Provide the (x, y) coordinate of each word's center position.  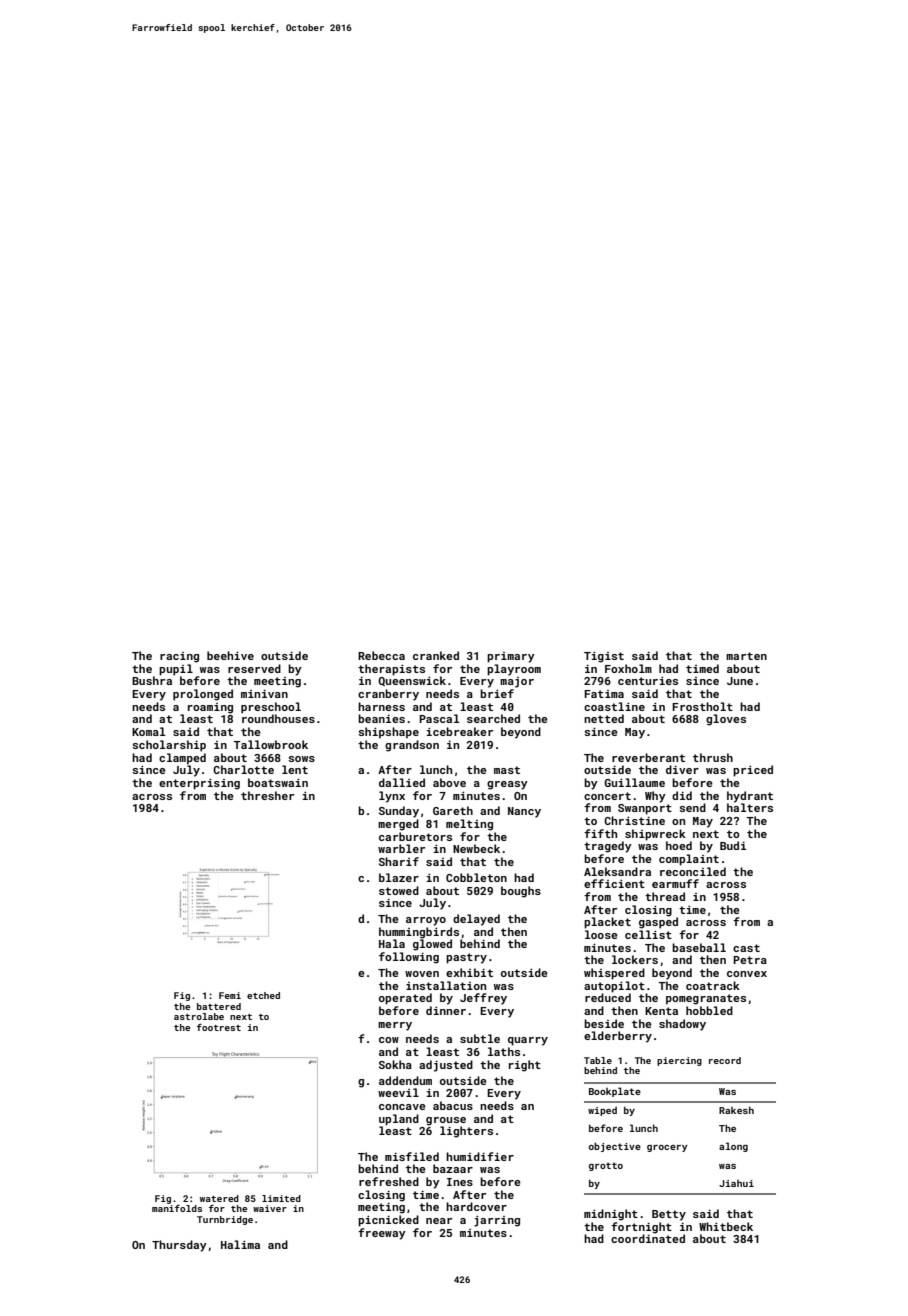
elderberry (618, 1037)
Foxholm (628, 668)
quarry (528, 1041)
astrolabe (199, 1016)
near (439, 1221)
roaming (210, 708)
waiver (270, 1208)
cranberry (388, 695)
